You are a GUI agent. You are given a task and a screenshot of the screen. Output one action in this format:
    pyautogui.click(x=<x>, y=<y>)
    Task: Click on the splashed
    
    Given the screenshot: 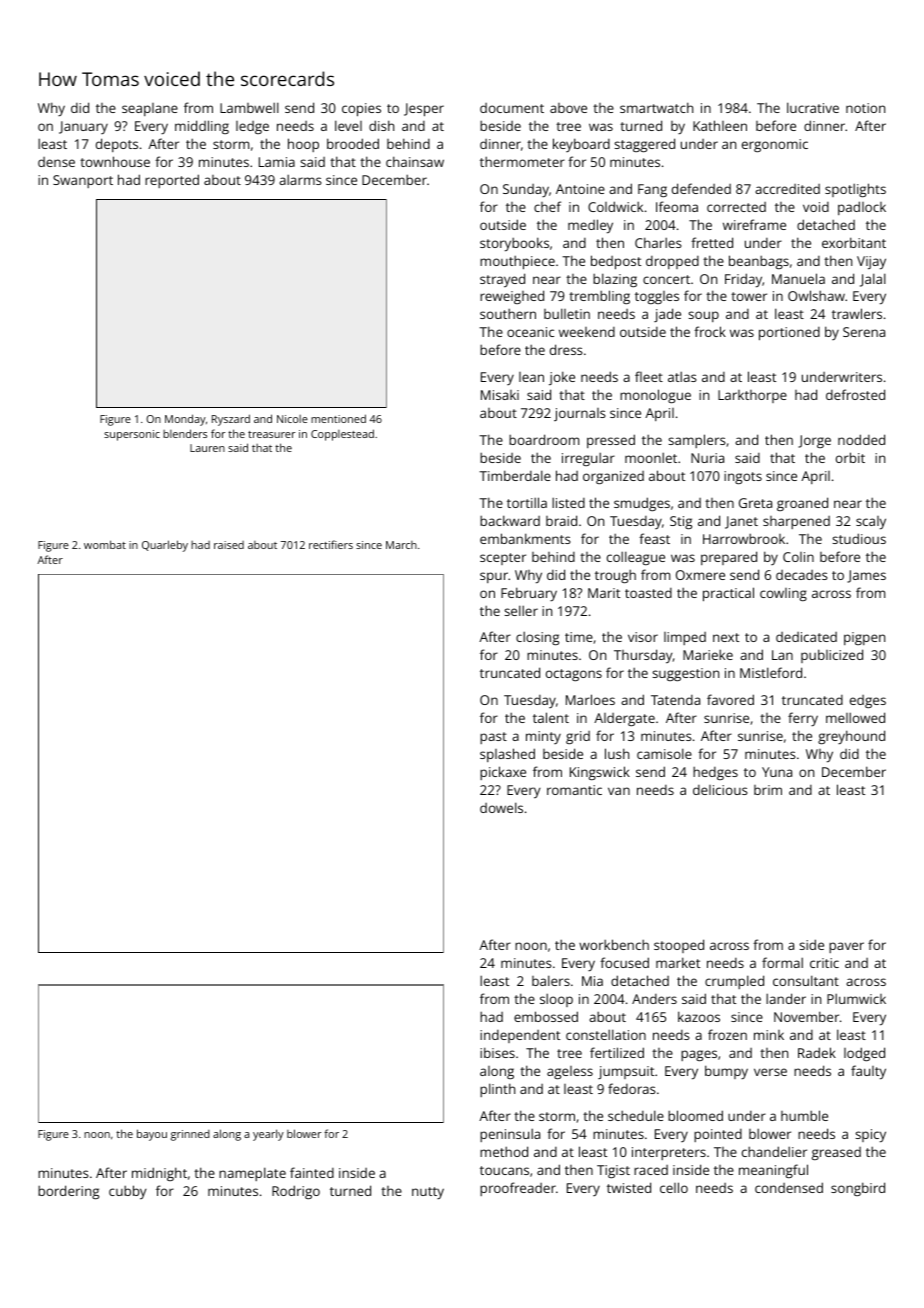 What is the action you would take?
    pyautogui.click(x=507, y=755)
